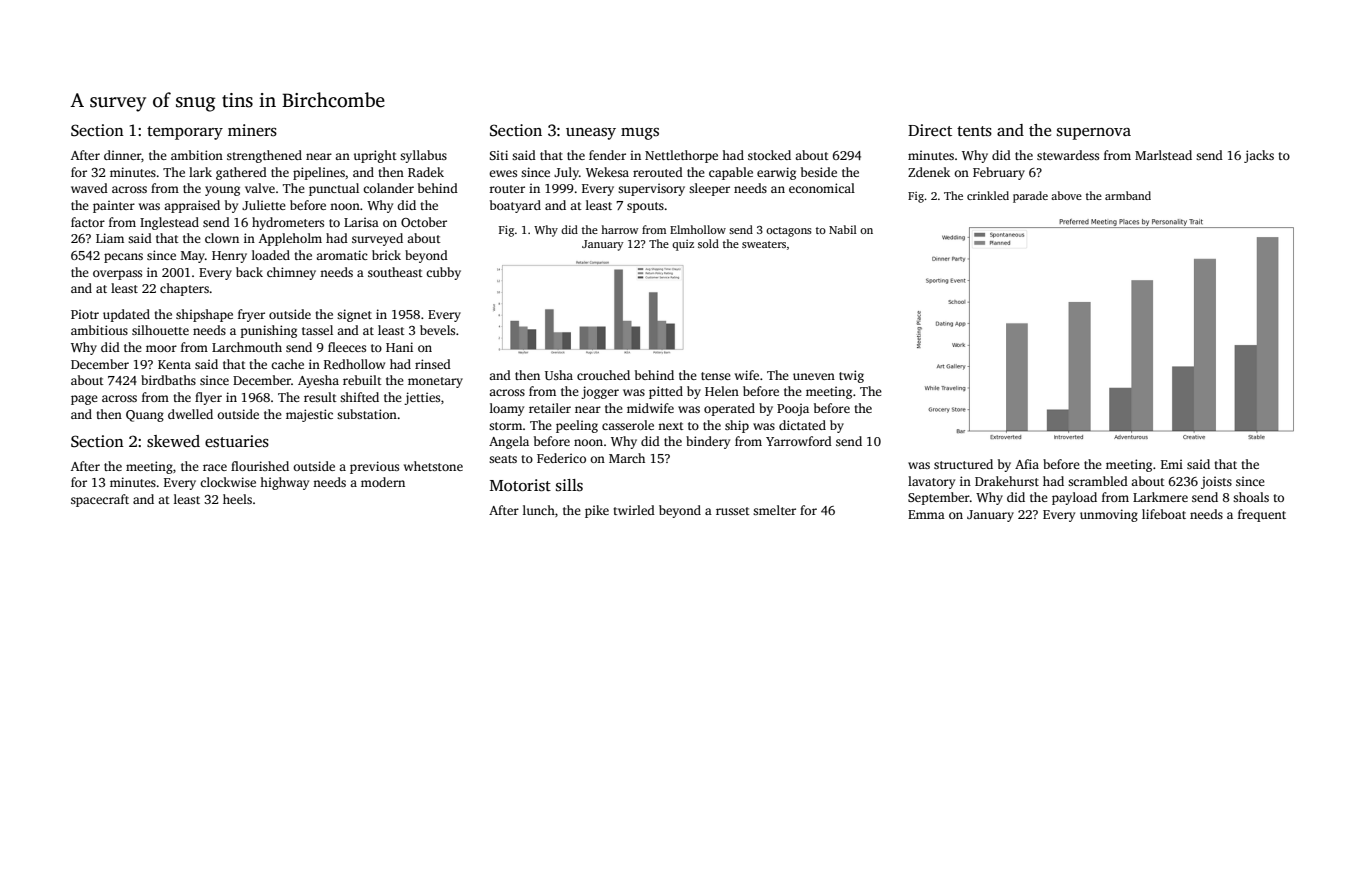 The image size is (1372, 887). I want to click on lunch, so click(539, 510).
